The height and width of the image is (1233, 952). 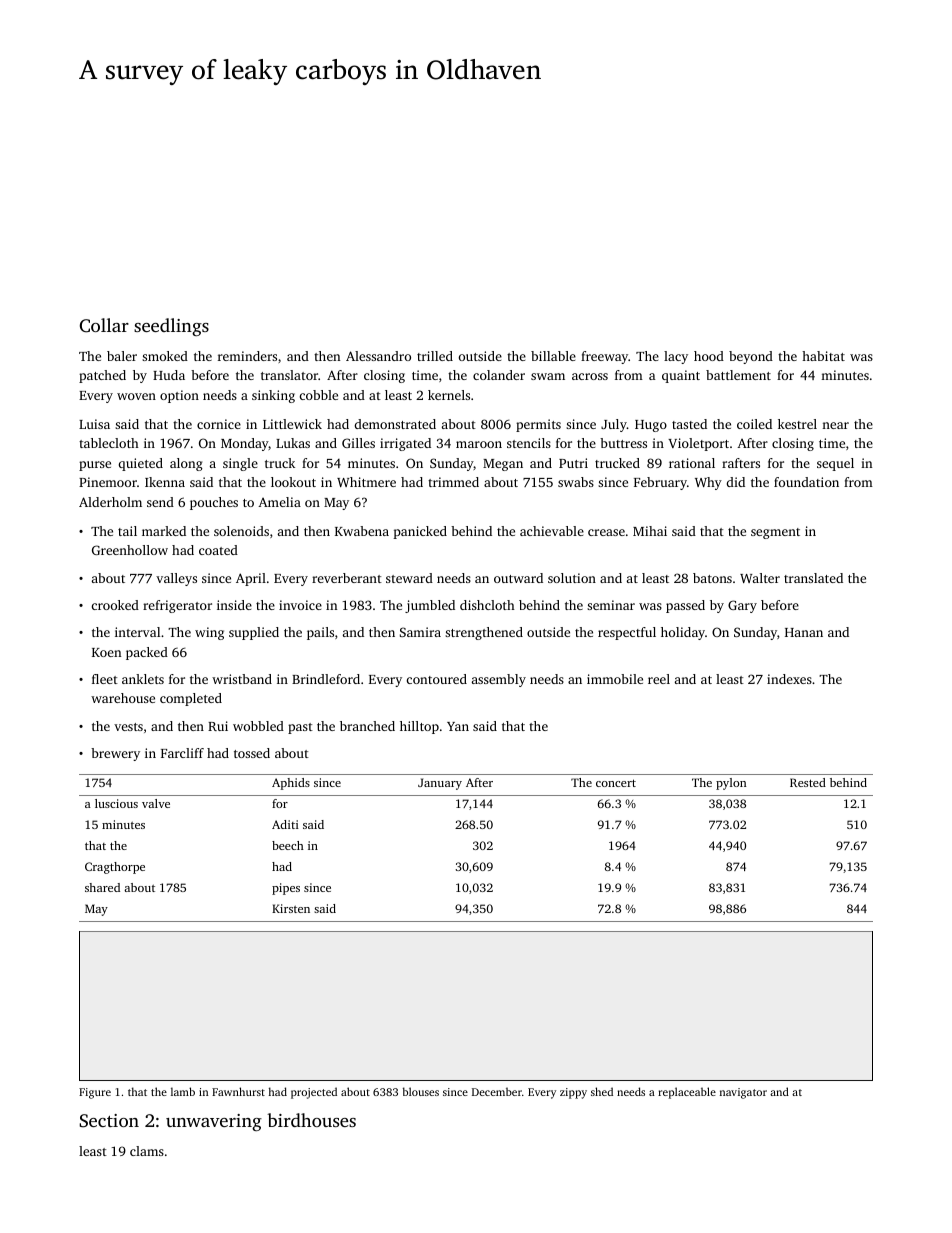 What do you see at coordinates (835, 464) in the image?
I see `sequel` at bounding box center [835, 464].
